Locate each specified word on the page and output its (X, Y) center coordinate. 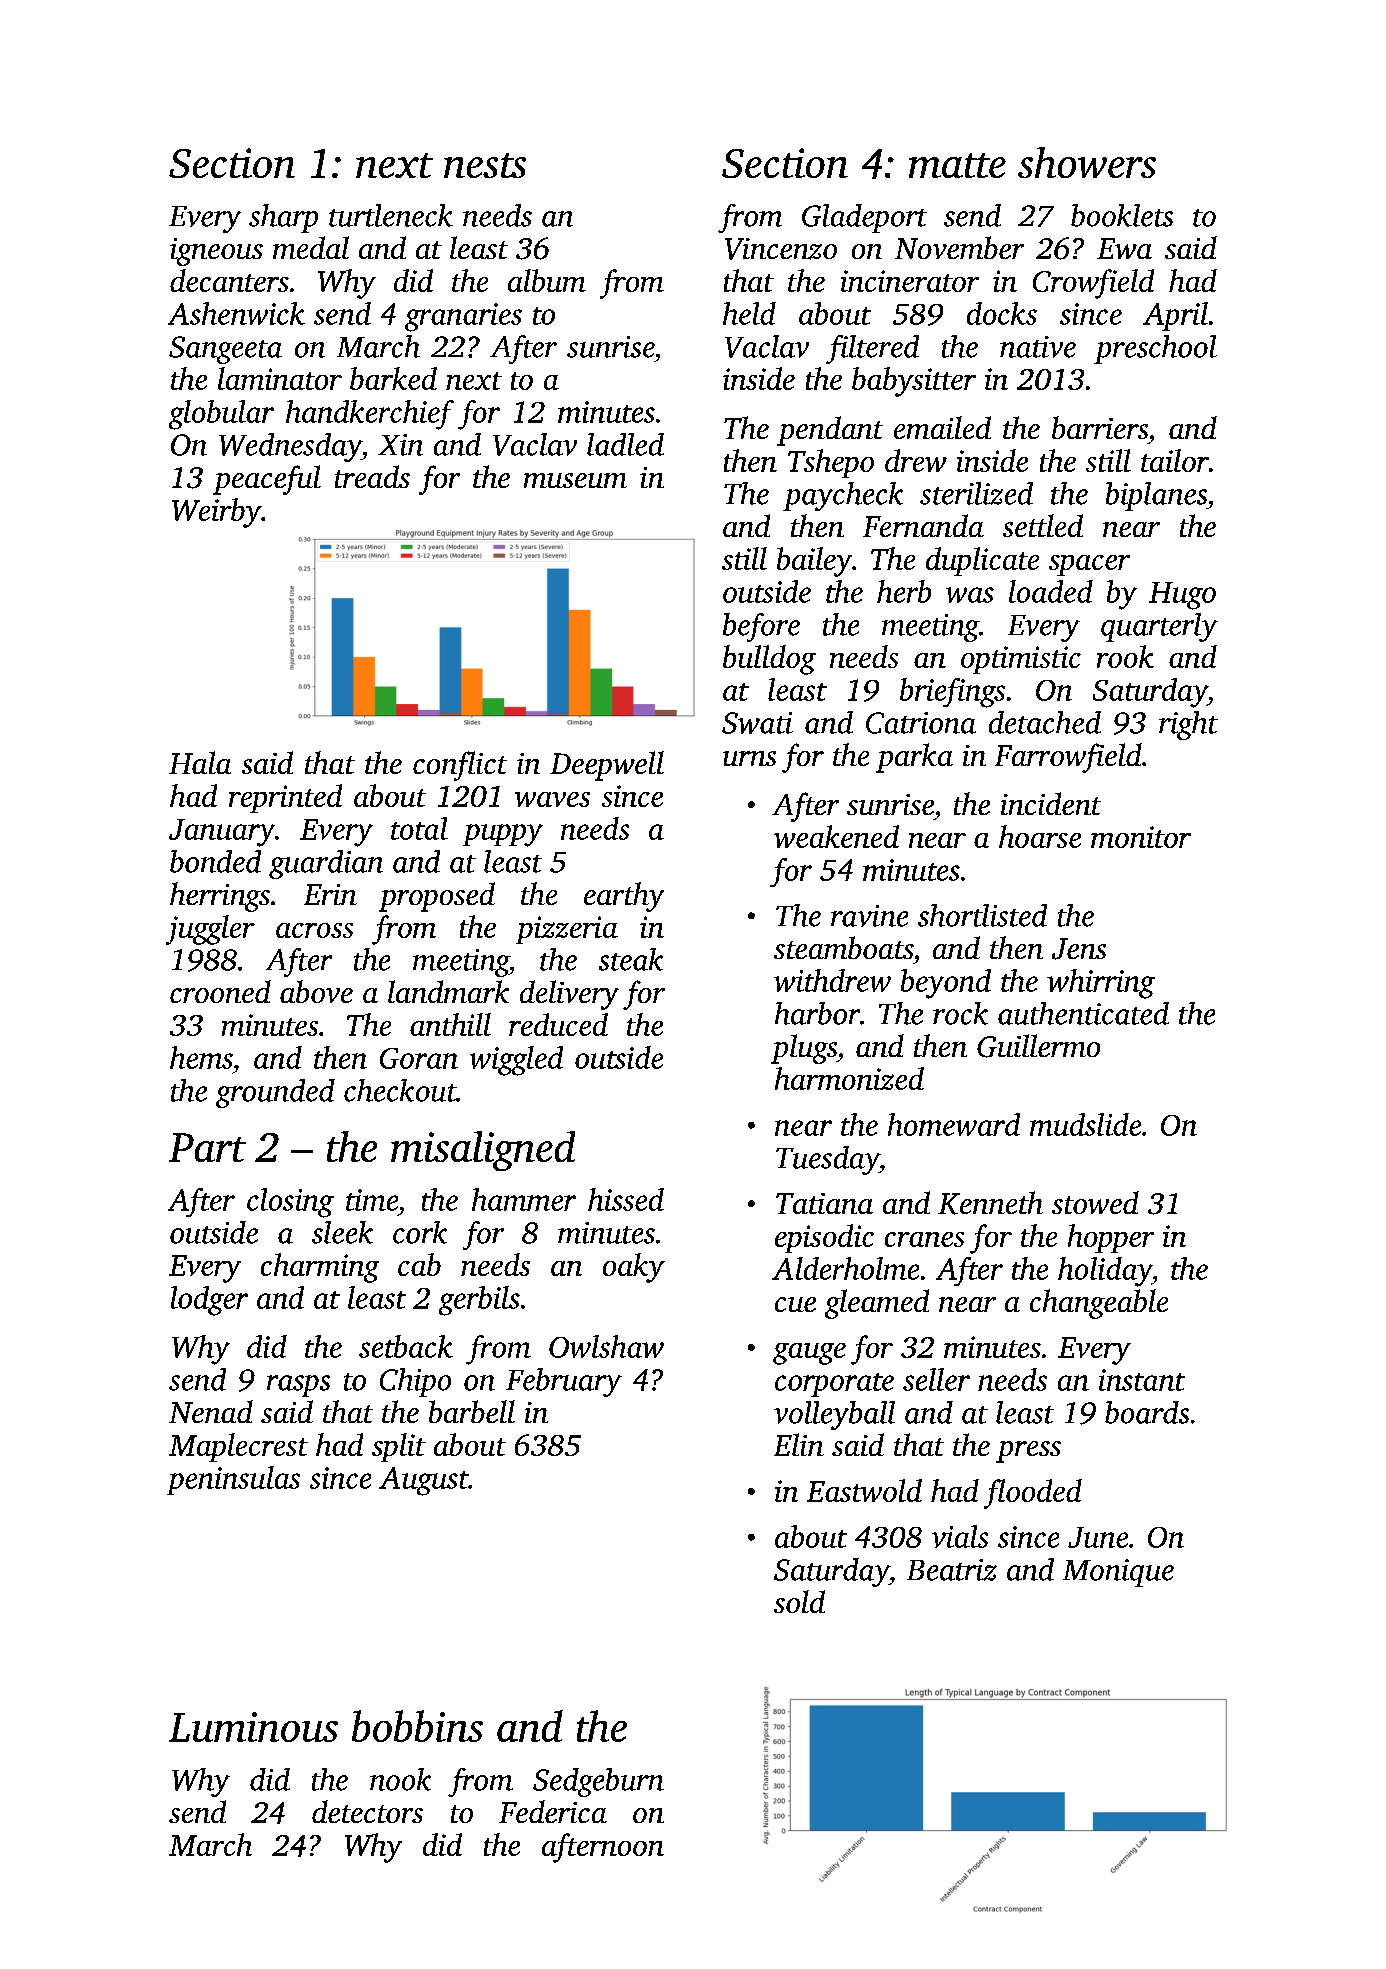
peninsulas (233, 1480)
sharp (283, 218)
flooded (1033, 1494)
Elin (799, 1444)
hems (201, 1057)
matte (957, 165)
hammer (524, 1199)
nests (485, 165)
